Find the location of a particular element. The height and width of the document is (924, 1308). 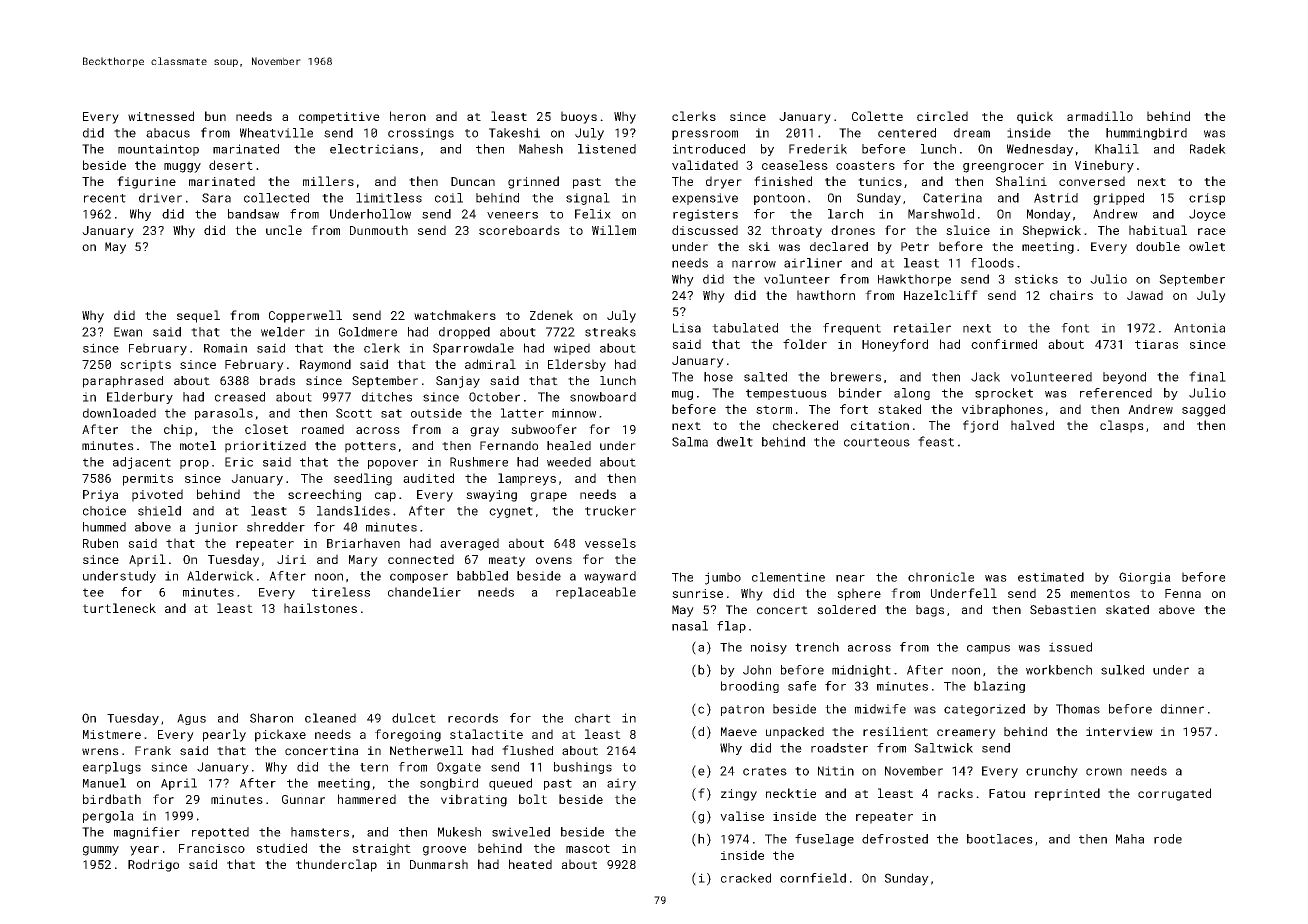

Rodrigo is located at coordinates (153, 865).
